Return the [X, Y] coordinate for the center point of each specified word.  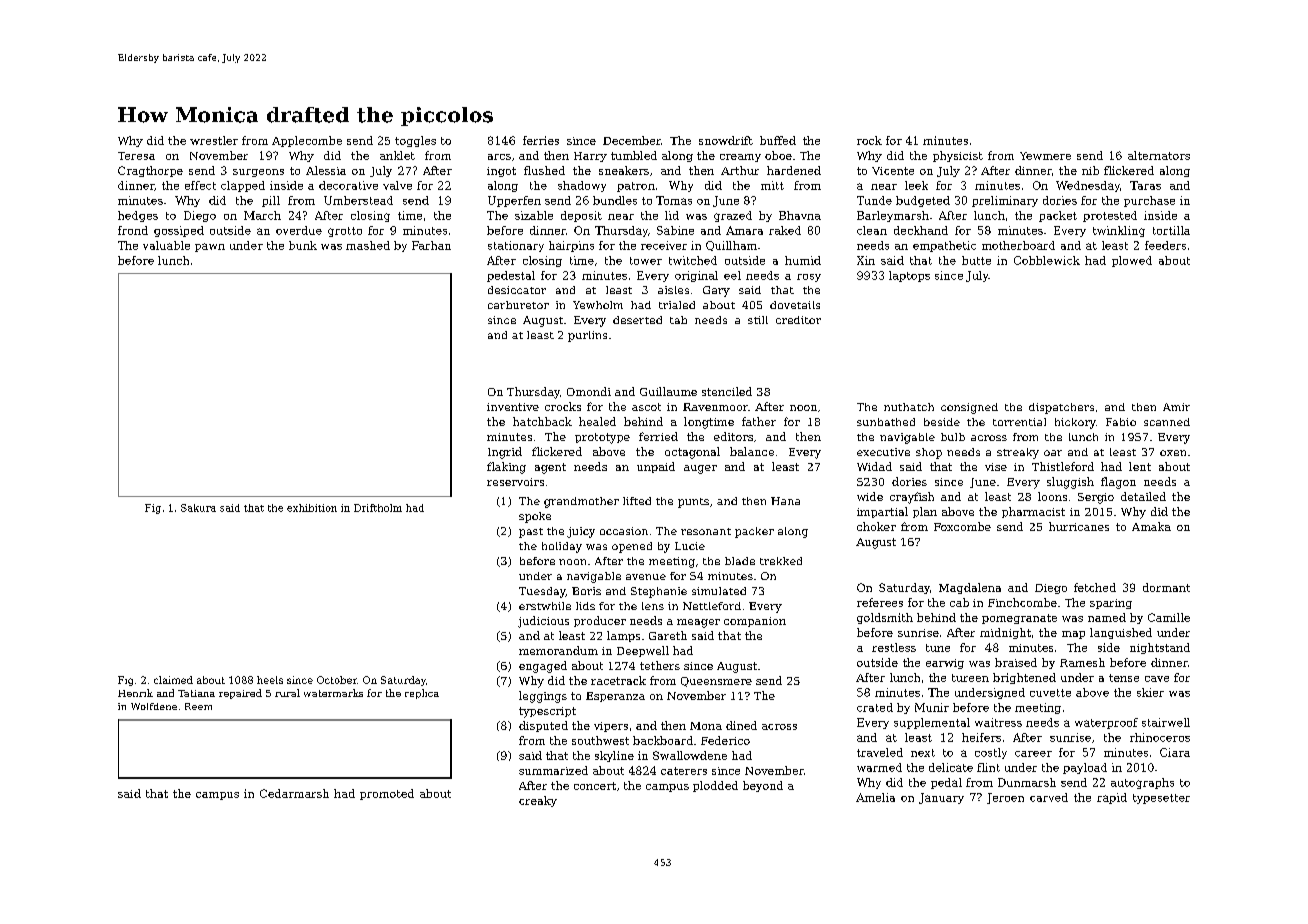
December [632, 140]
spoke [535, 517]
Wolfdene [154, 706]
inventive [513, 407]
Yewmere [1045, 156]
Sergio [1096, 498]
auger [700, 469]
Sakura [198, 508]
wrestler [214, 140]
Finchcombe [1022, 602]
